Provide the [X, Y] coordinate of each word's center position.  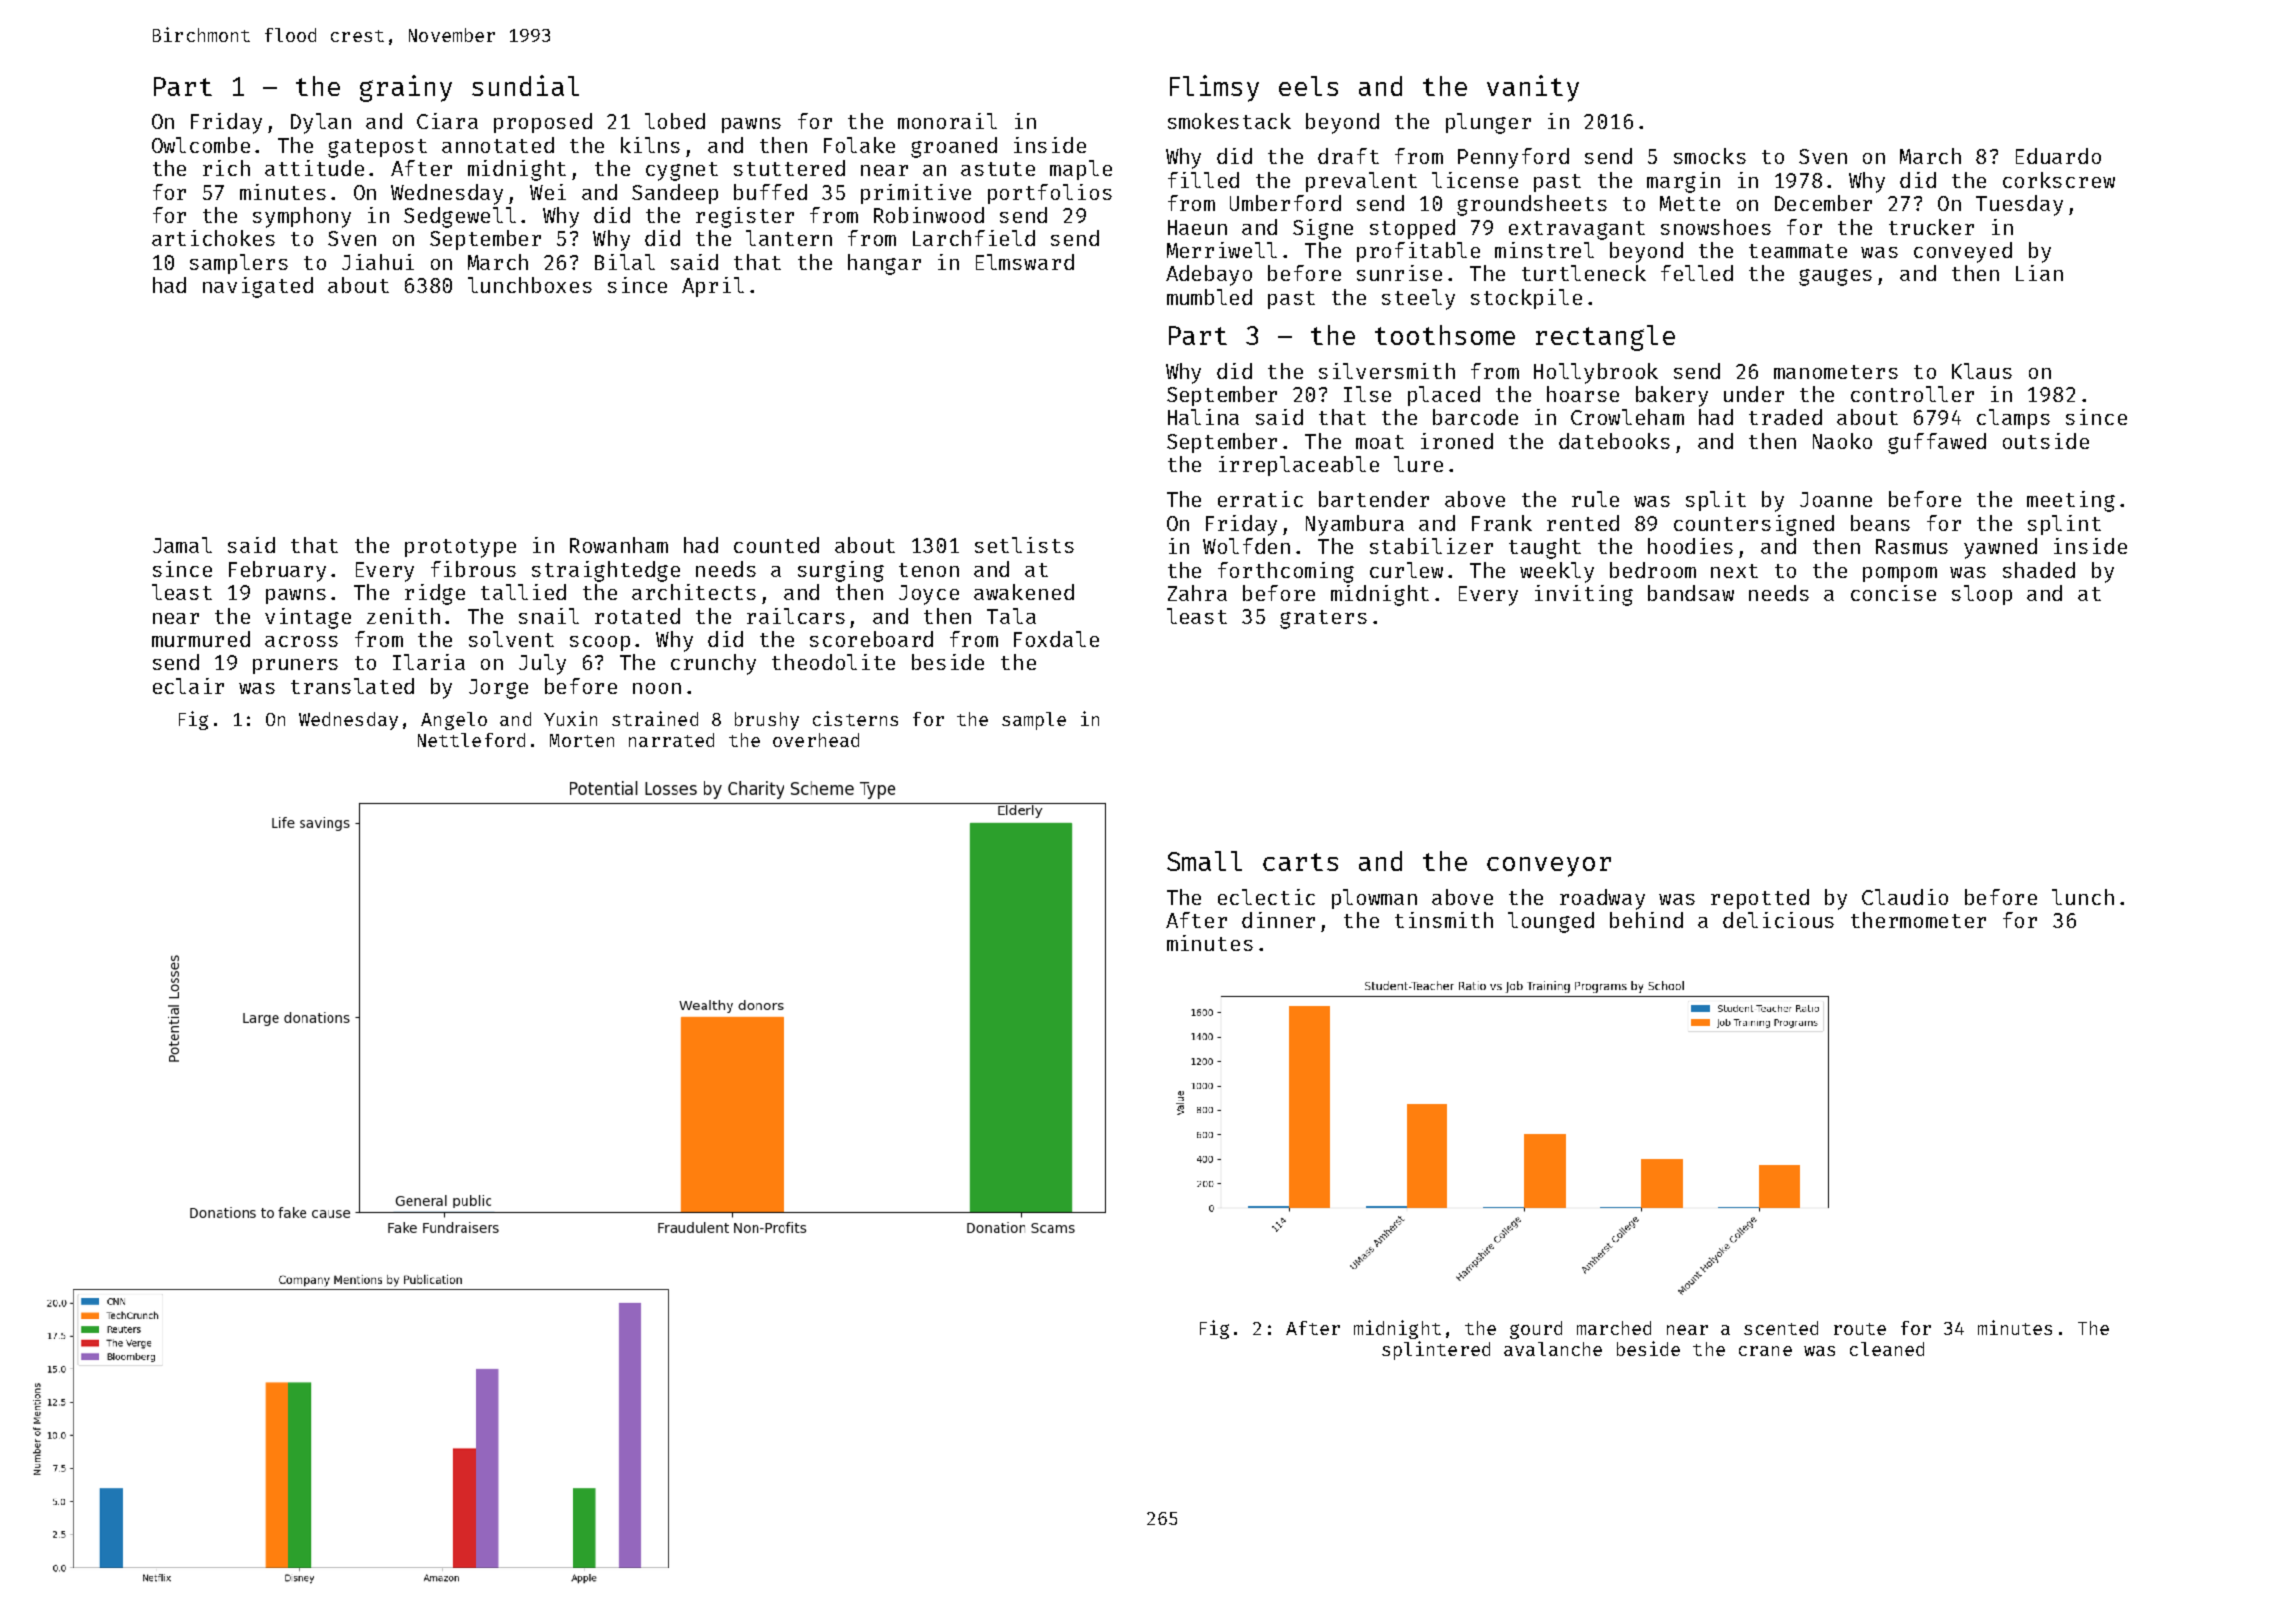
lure [1418, 464]
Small [1204, 861]
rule [1595, 499]
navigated [258, 287]
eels [1308, 86]
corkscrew [2059, 180]
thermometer [1918, 920]
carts [1300, 862]
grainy [406, 88]
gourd [1536, 1330]
